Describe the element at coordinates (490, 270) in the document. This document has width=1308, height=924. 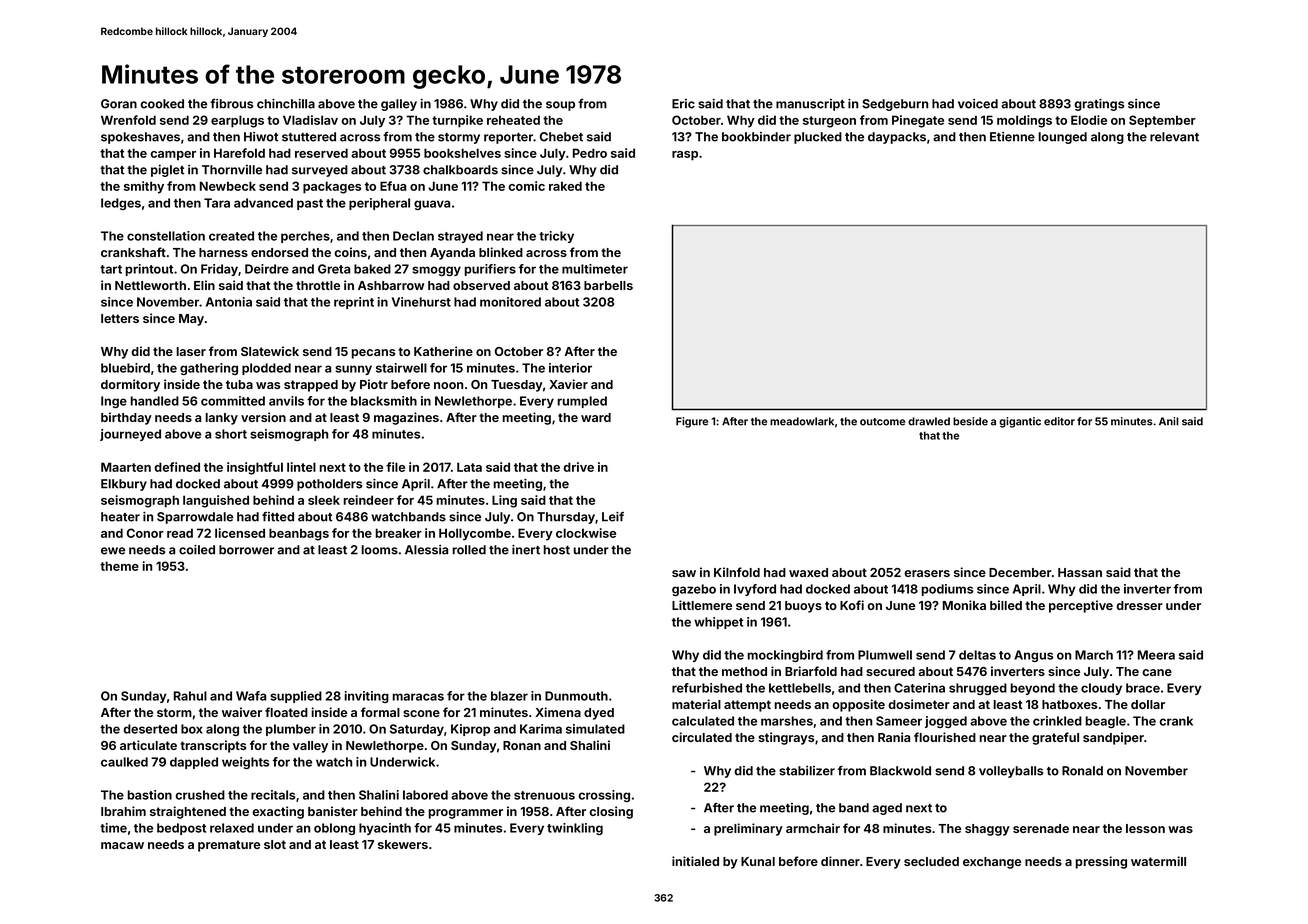
I see `purifiers` at that location.
